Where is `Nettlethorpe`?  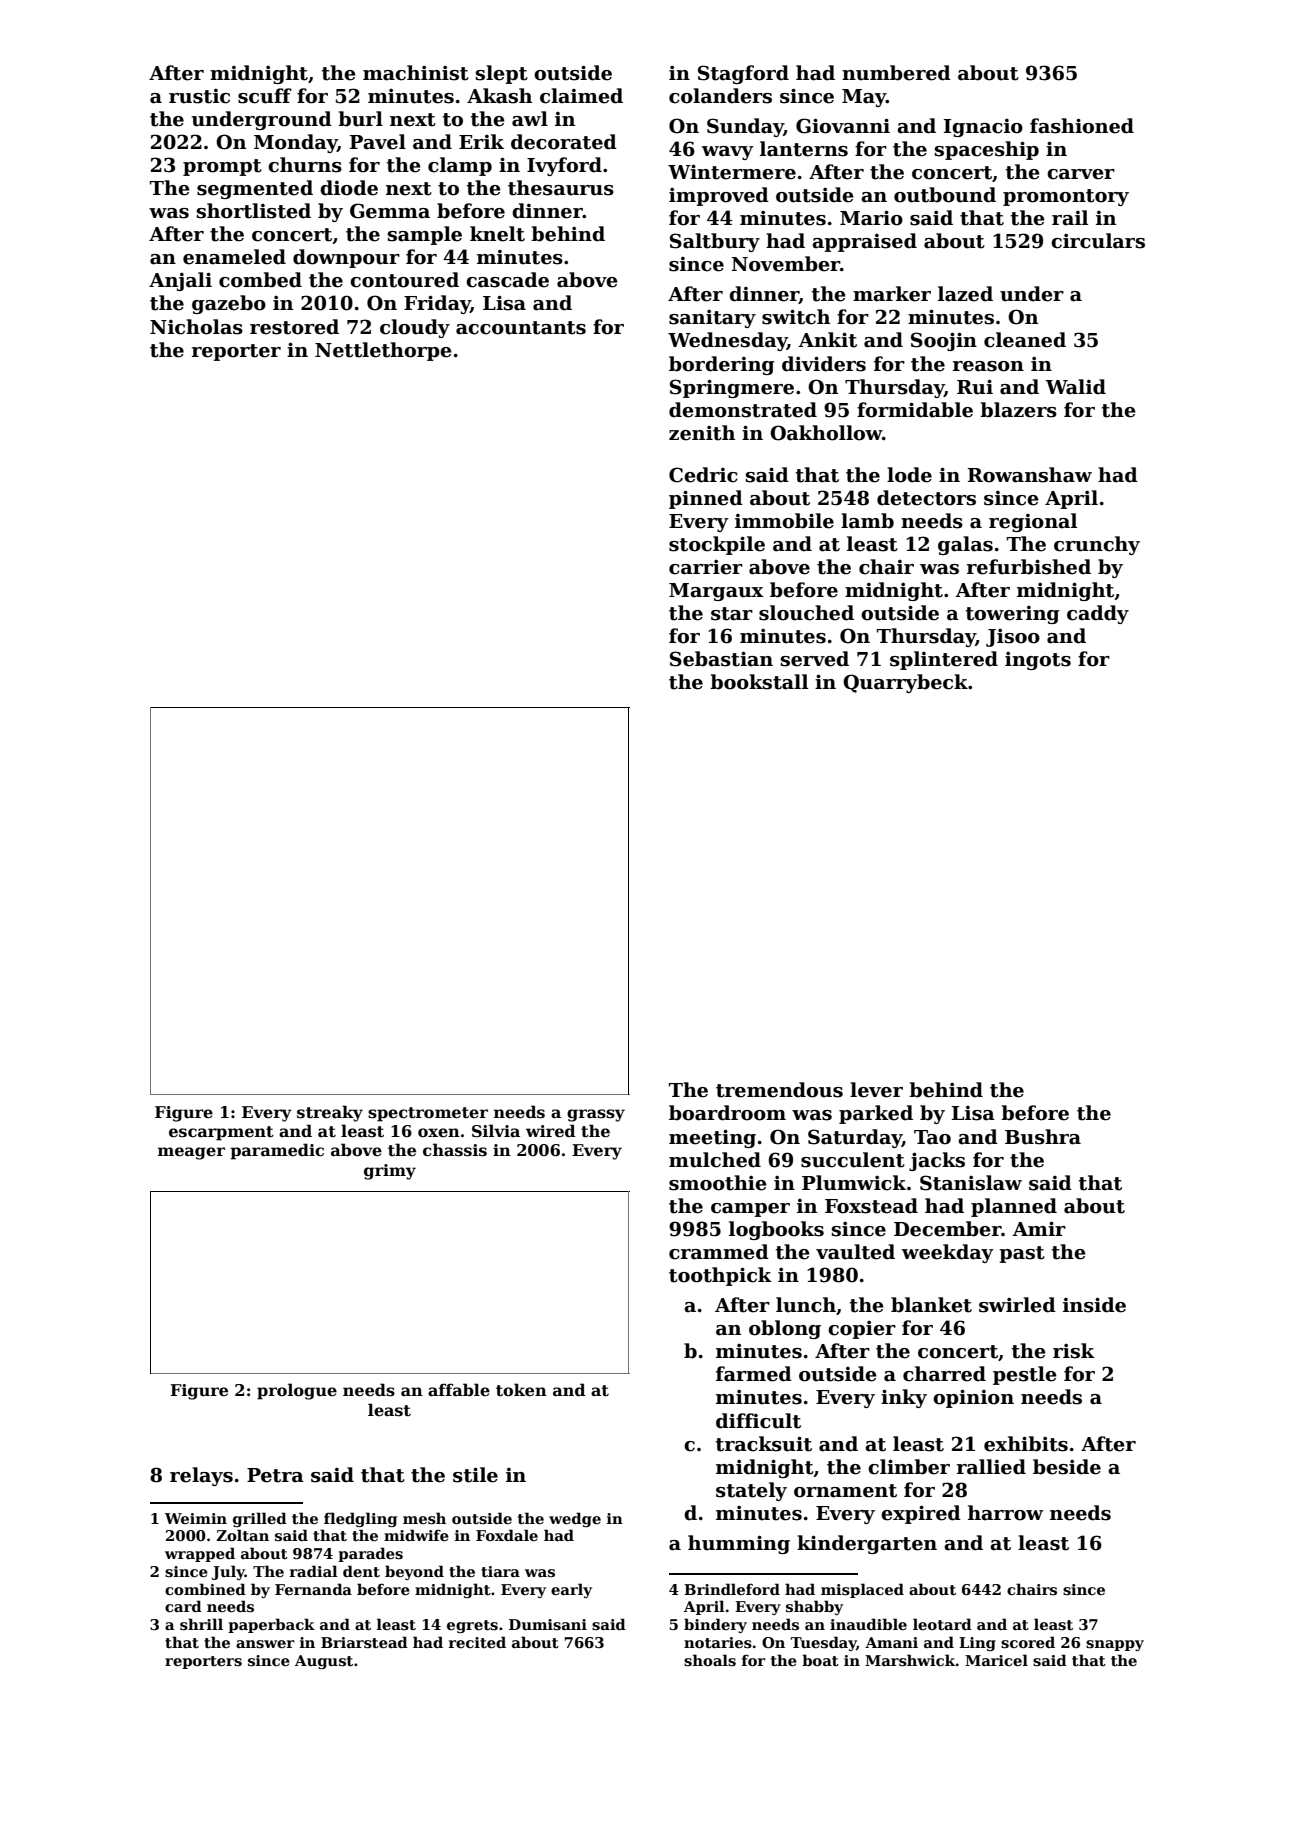 Nettlethorpe is located at coordinates (383, 351).
